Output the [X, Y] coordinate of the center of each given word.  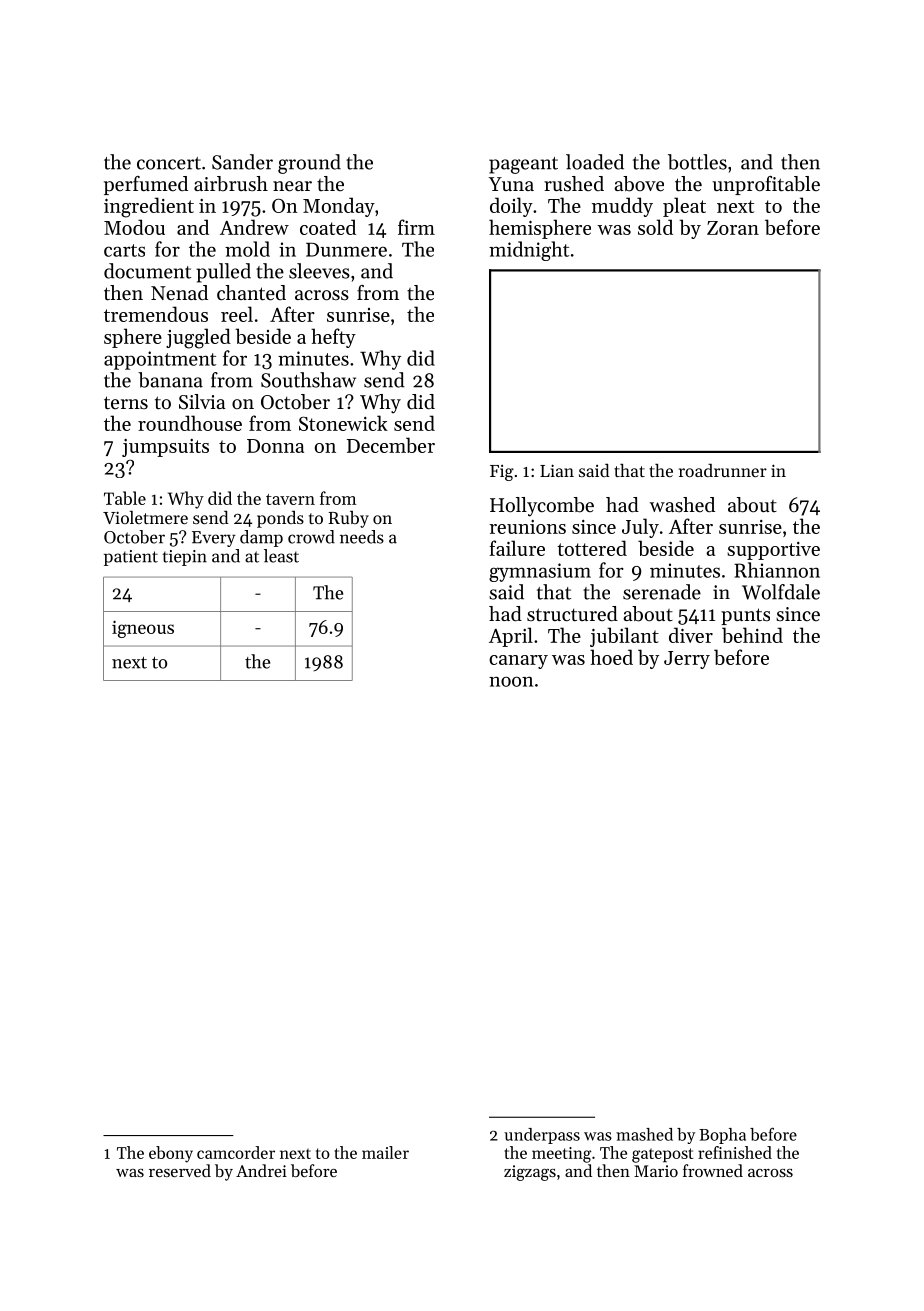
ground [309, 164]
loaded [595, 162]
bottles [697, 162]
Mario [656, 1171]
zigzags [530, 1173]
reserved [180, 1170]
